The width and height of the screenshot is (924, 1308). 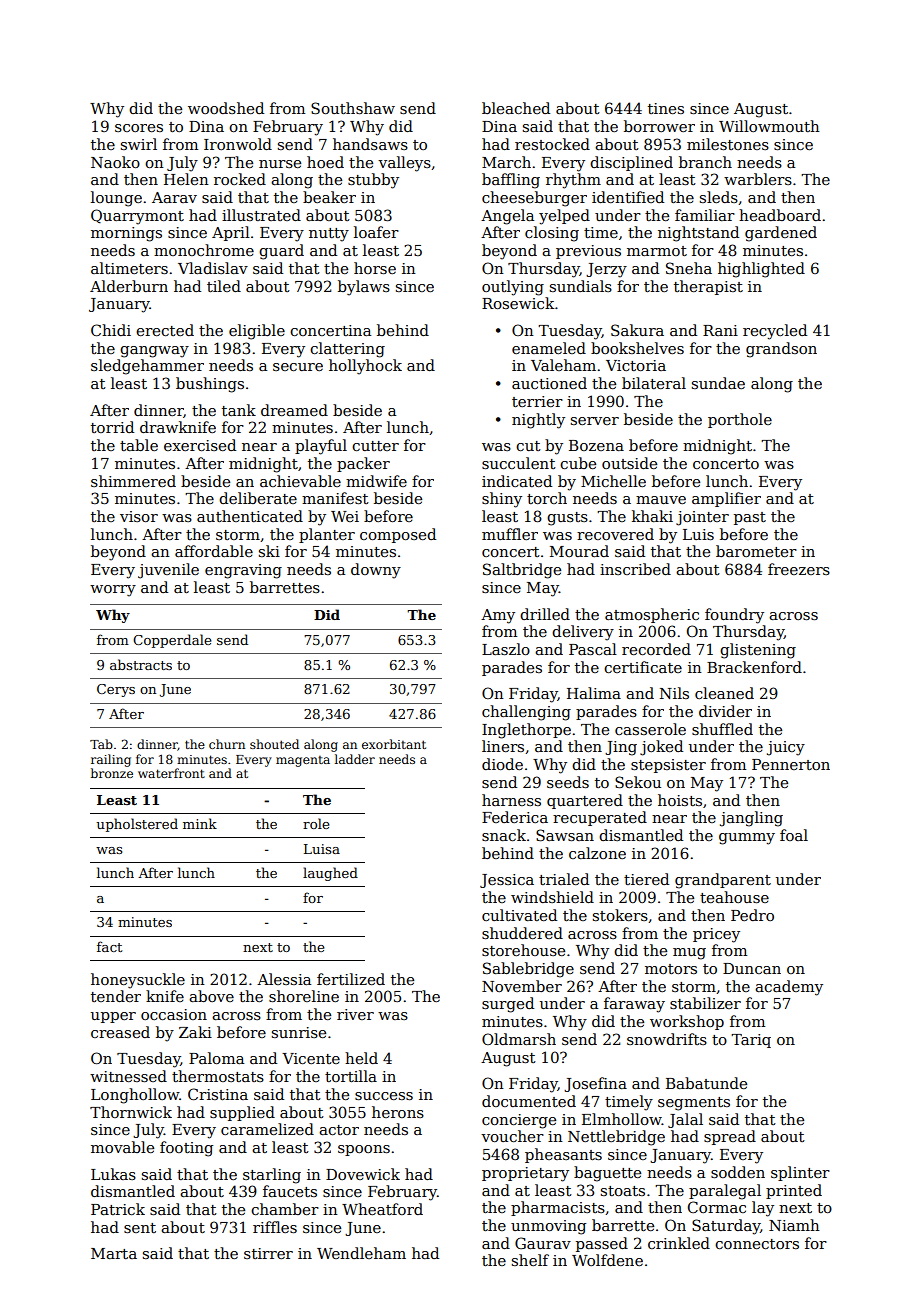 I want to click on cutter, so click(x=375, y=446).
